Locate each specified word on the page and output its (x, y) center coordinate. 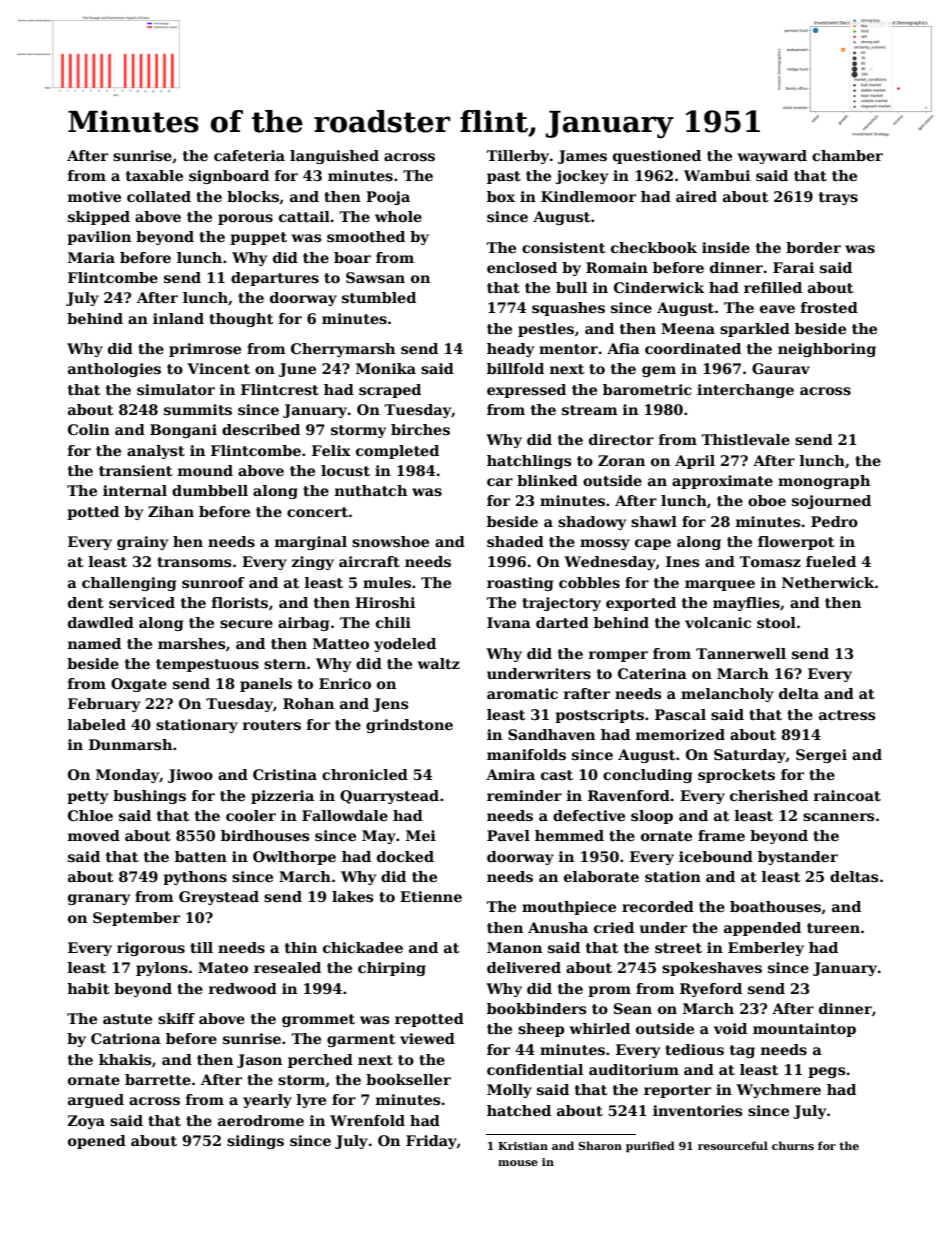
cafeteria (249, 155)
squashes (568, 309)
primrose (205, 350)
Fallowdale (345, 815)
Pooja (388, 198)
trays (838, 198)
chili (393, 622)
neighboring (827, 350)
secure (246, 624)
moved (94, 835)
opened (97, 1142)
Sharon (600, 1145)
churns (793, 1145)
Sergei (821, 756)
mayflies (746, 604)
